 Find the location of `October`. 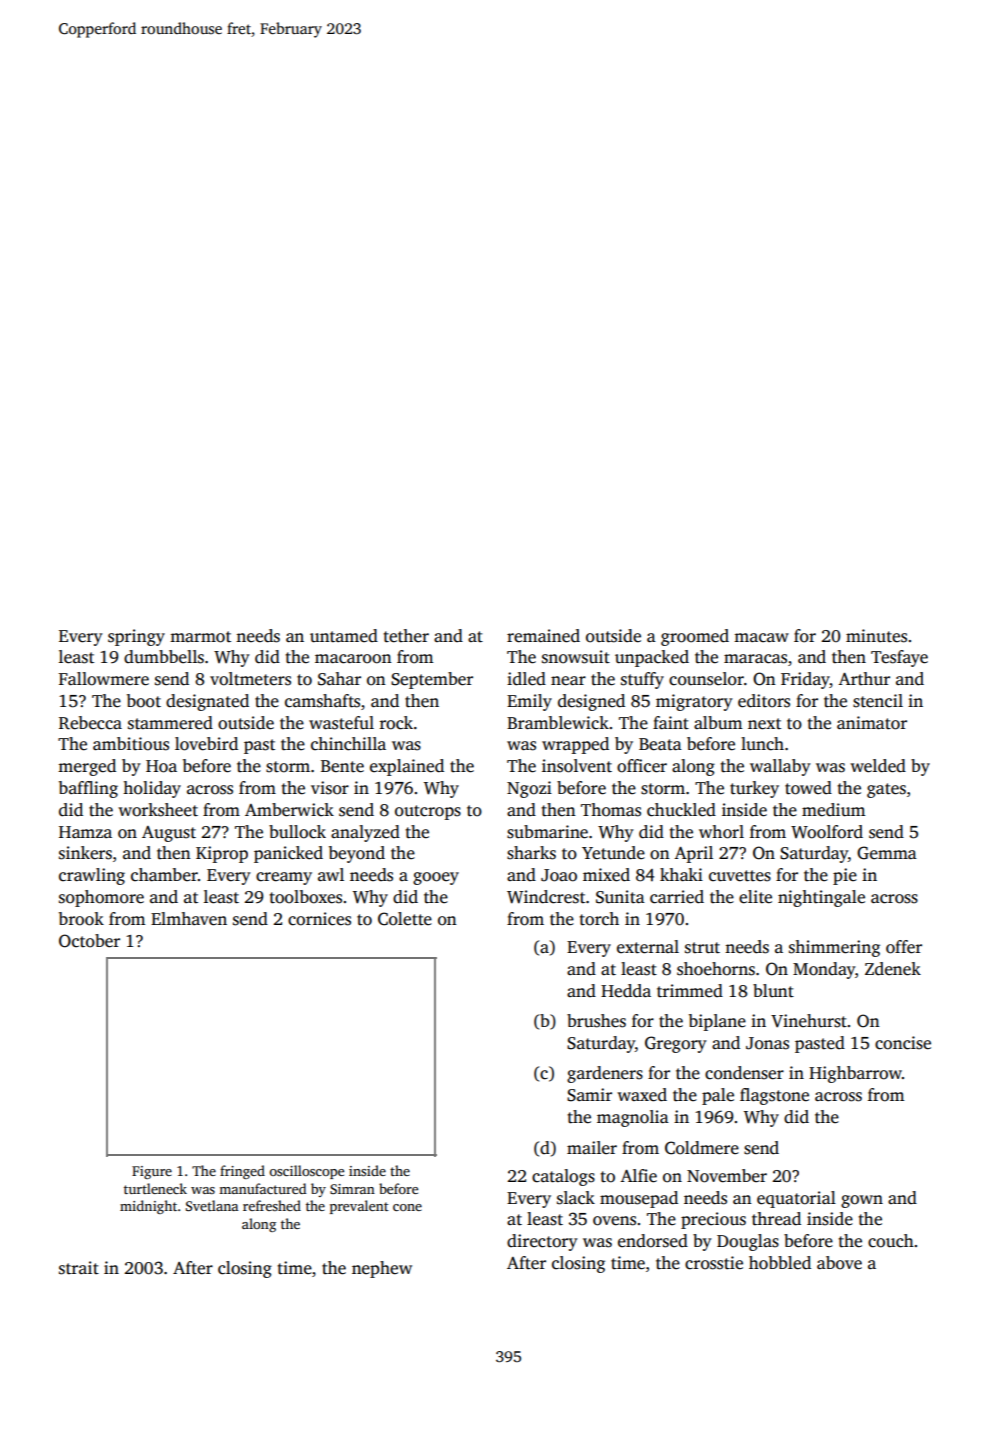

October is located at coordinates (89, 941).
